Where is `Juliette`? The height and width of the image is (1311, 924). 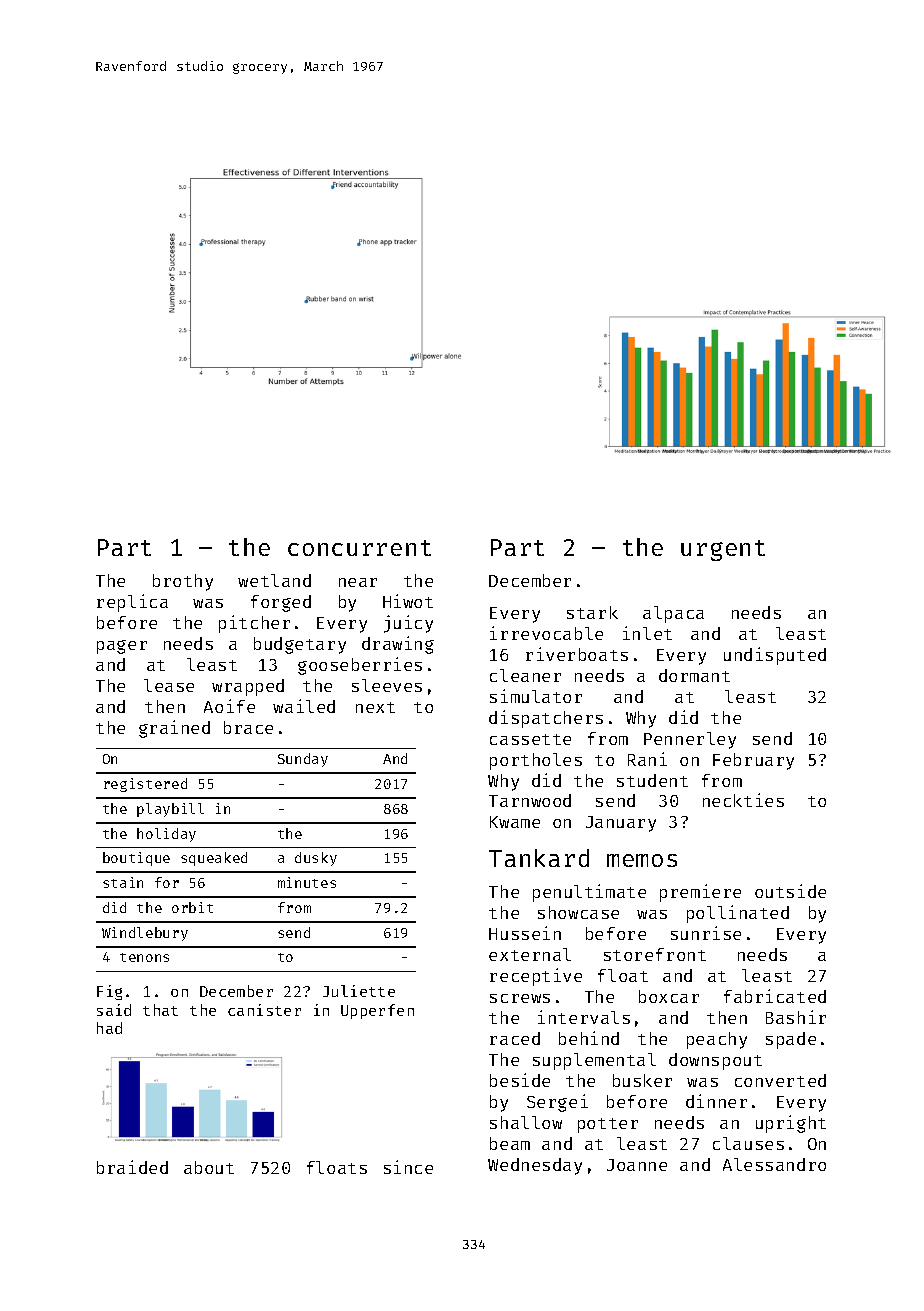 Juliette is located at coordinates (359, 991).
